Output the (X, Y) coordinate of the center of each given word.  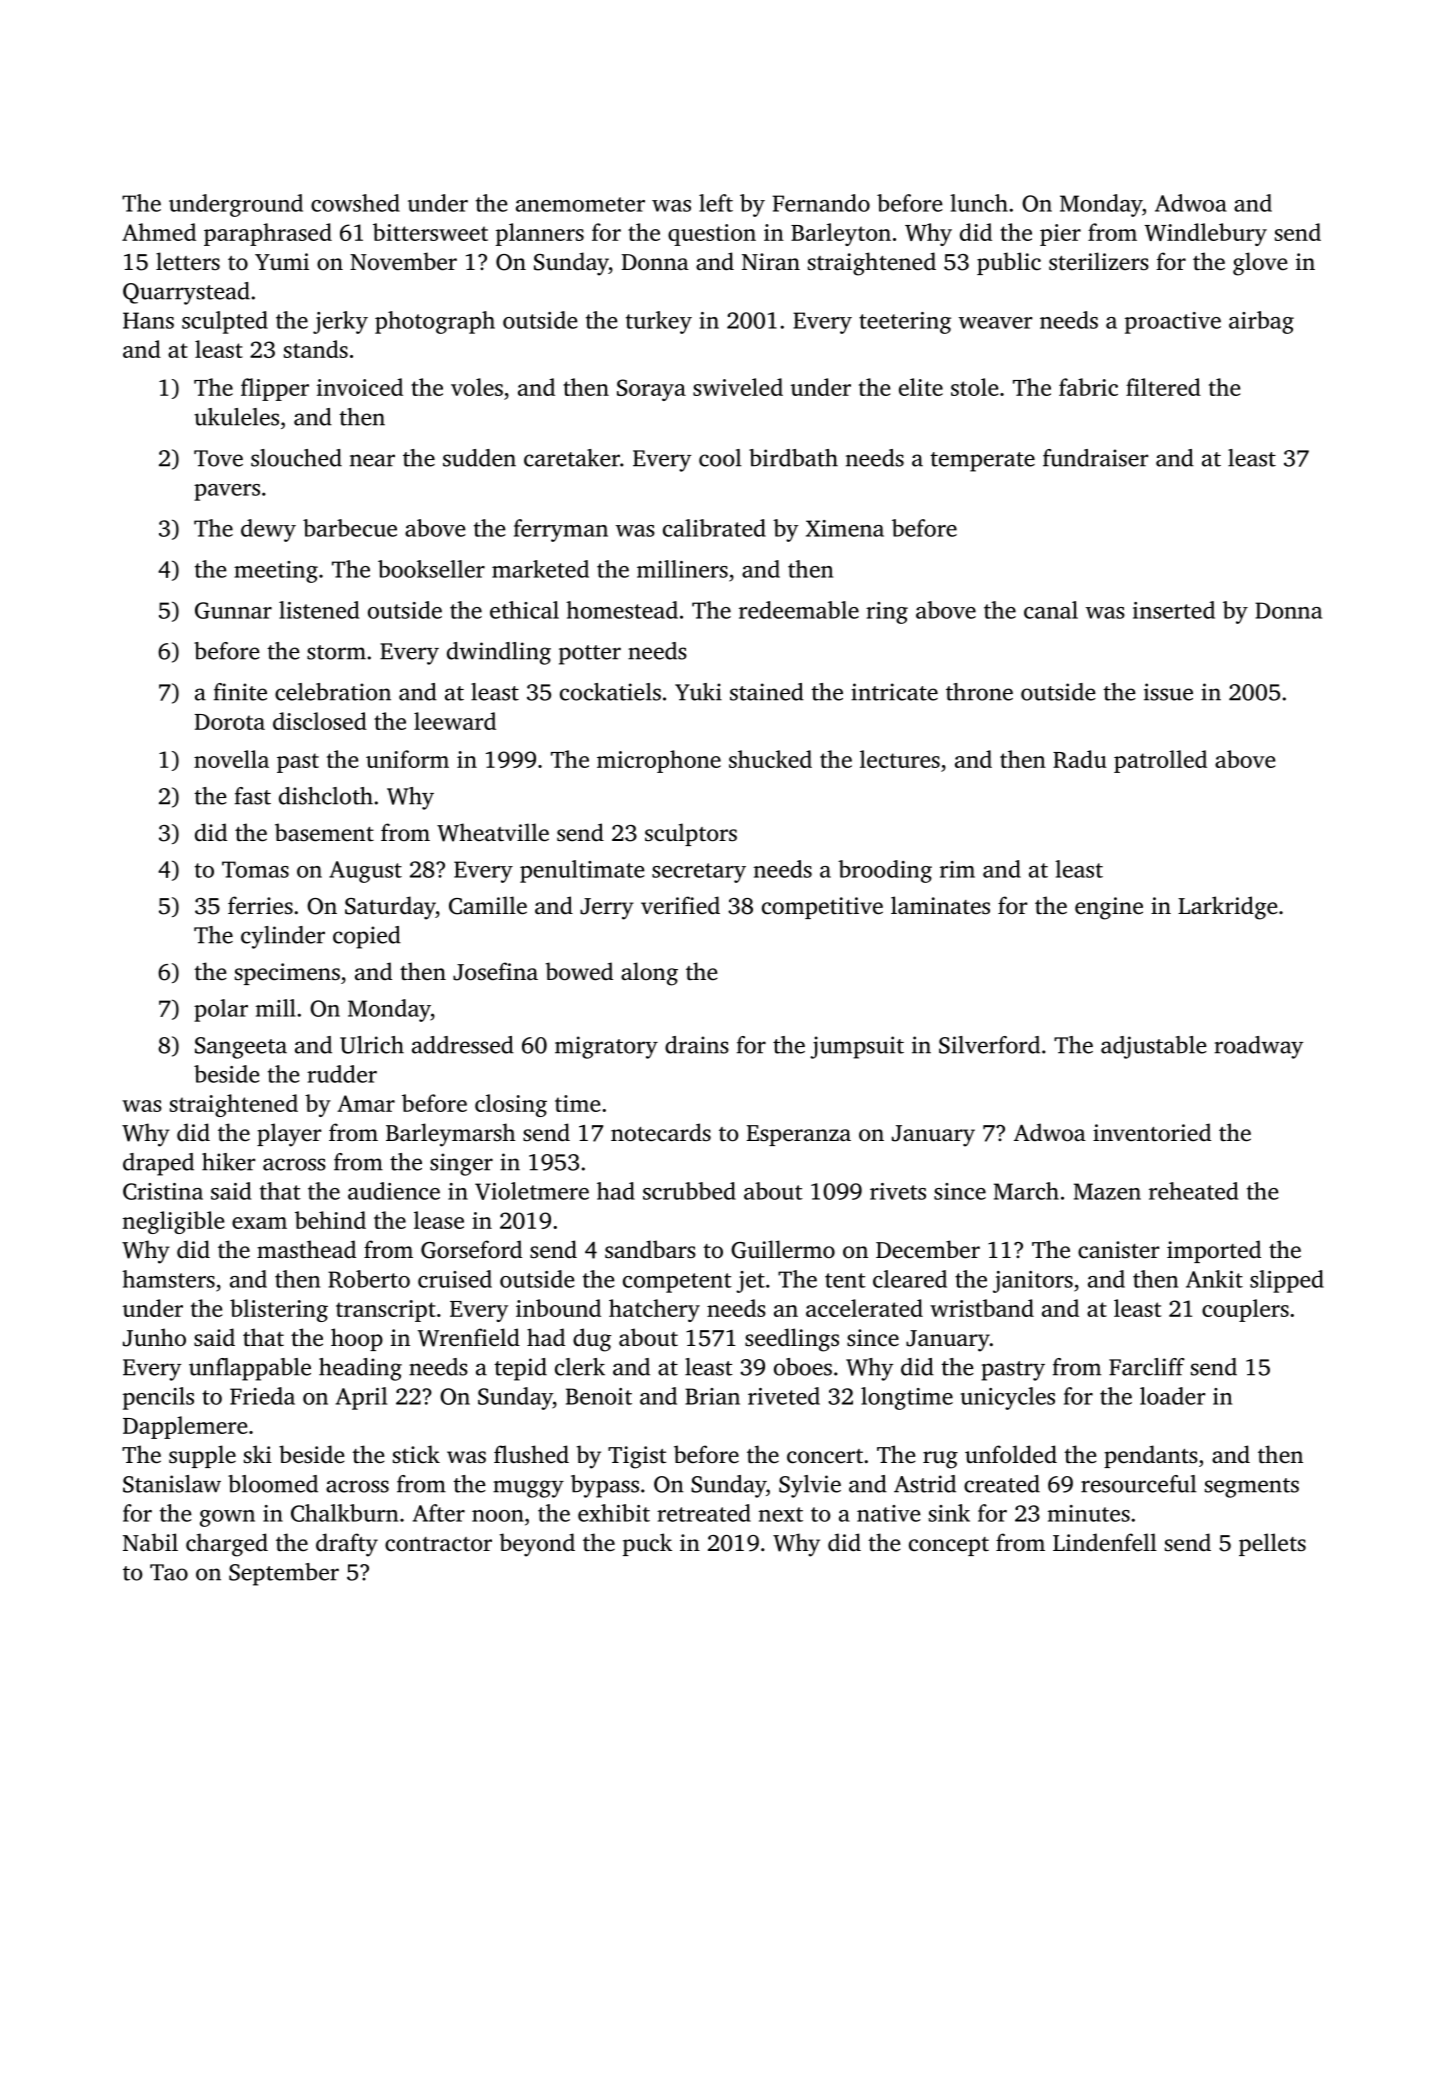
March (1026, 1191)
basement (324, 832)
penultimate (582, 871)
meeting (276, 572)
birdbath (793, 458)
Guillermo (783, 1249)
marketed (540, 569)
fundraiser (1095, 458)
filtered (1163, 387)
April (361, 1398)
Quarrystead (186, 293)
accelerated (864, 1308)
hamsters (168, 1279)
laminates (940, 905)
